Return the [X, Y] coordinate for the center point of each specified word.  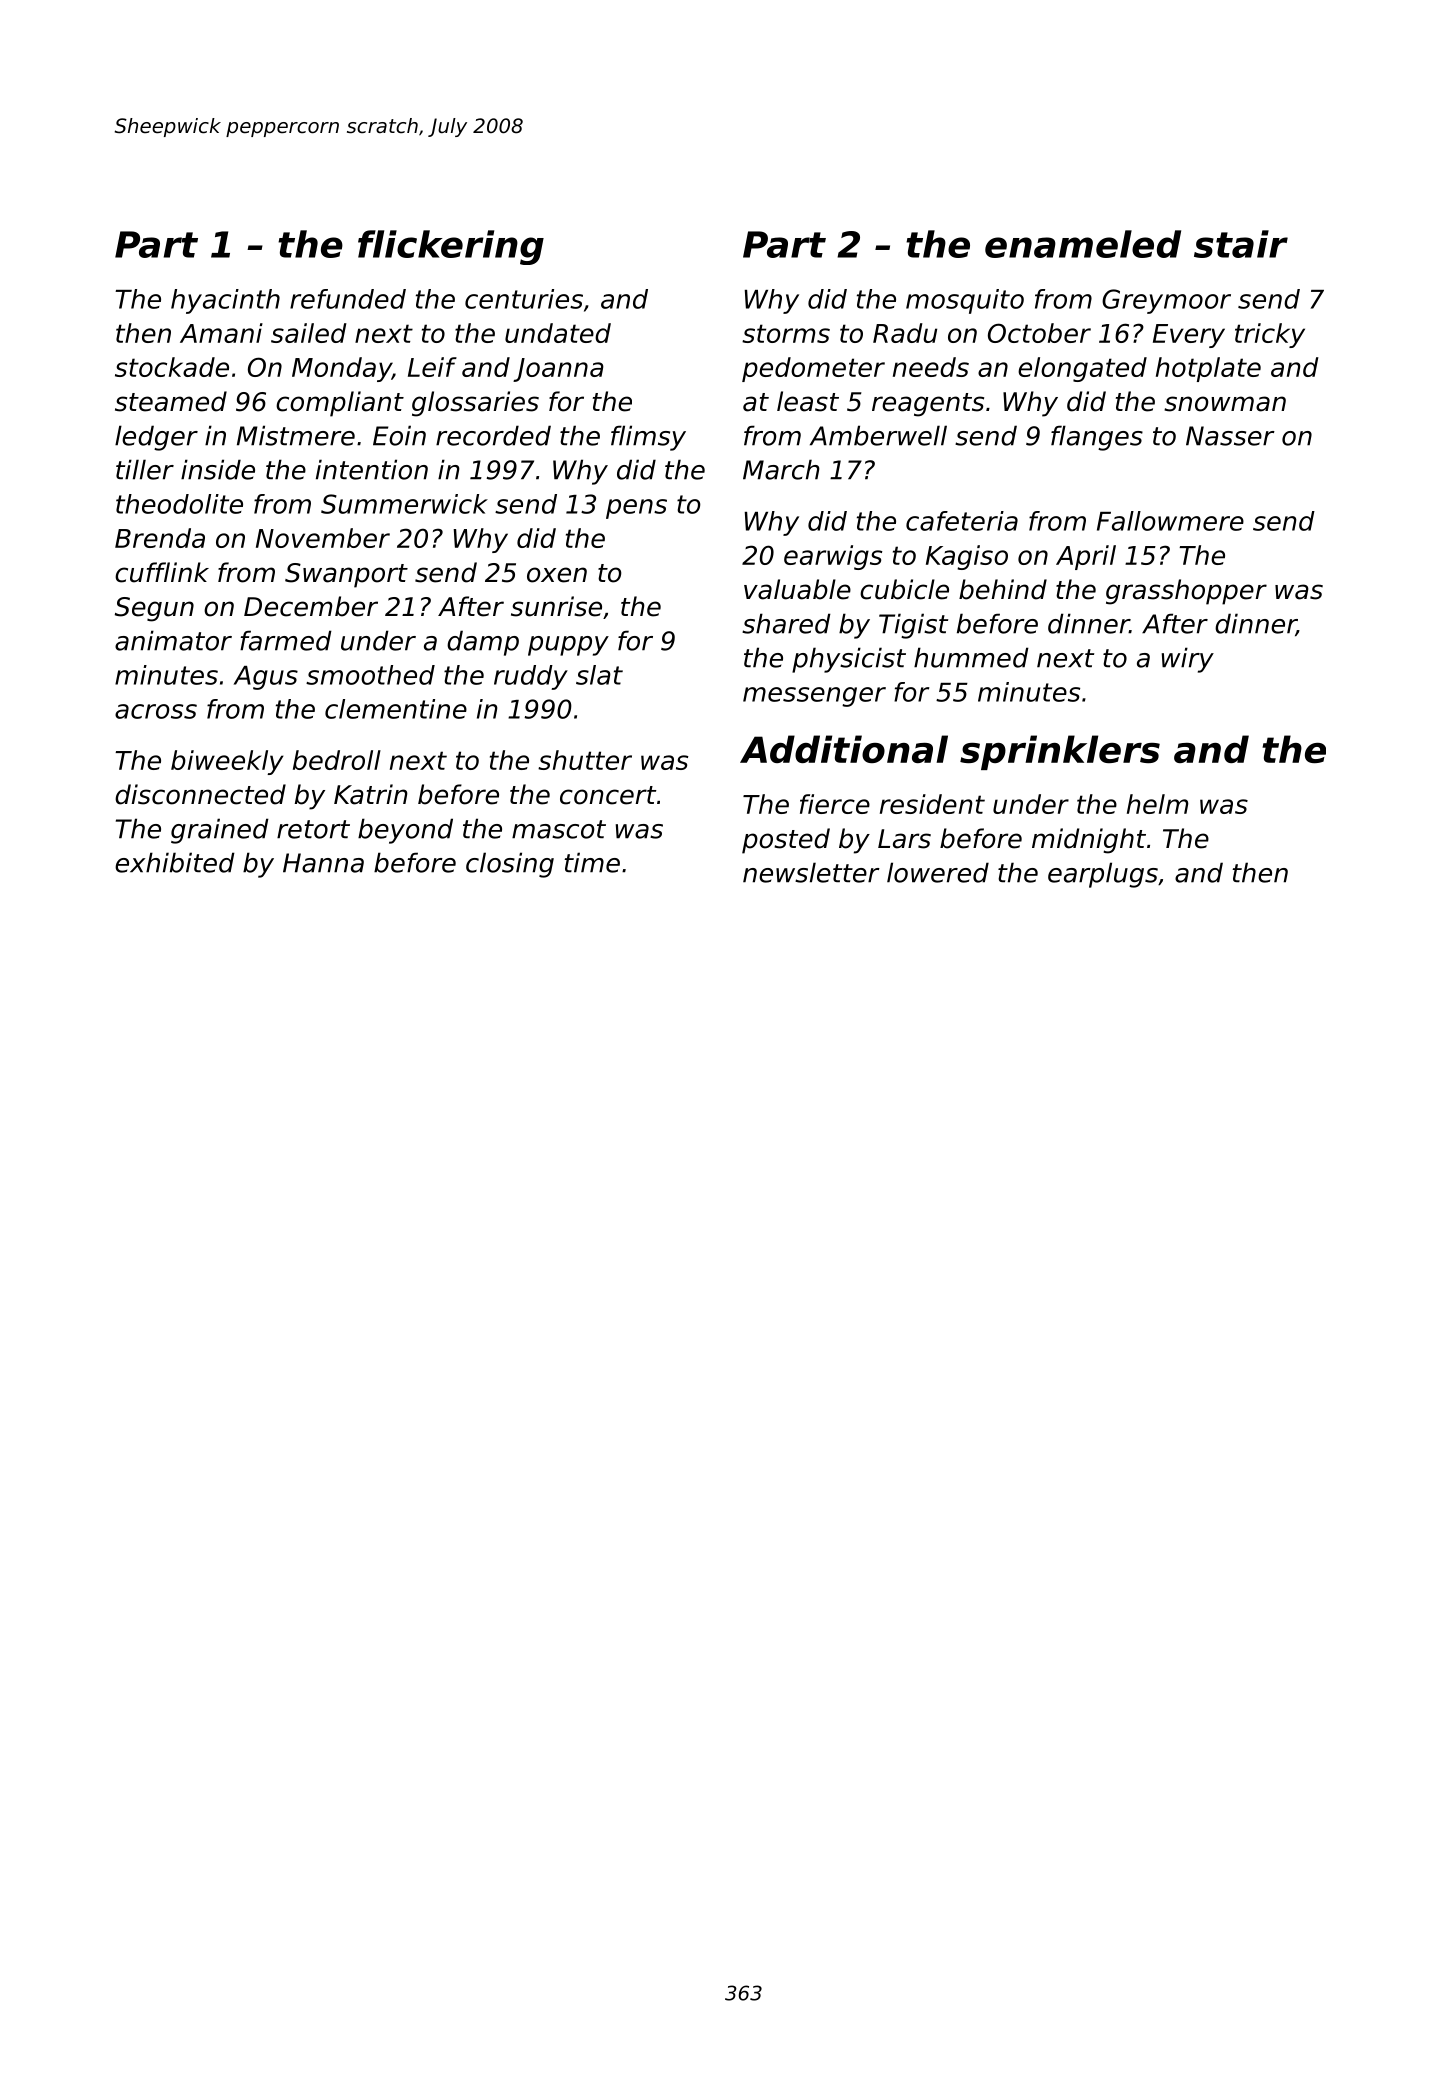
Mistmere [296, 435]
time [592, 862]
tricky [1270, 335]
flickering [451, 247]
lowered [938, 872]
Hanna [323, 863]
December [311, 606]
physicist [849, 660]
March [781, 469]
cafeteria [962, 521]
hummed [971, 657]
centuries [524, 299]
